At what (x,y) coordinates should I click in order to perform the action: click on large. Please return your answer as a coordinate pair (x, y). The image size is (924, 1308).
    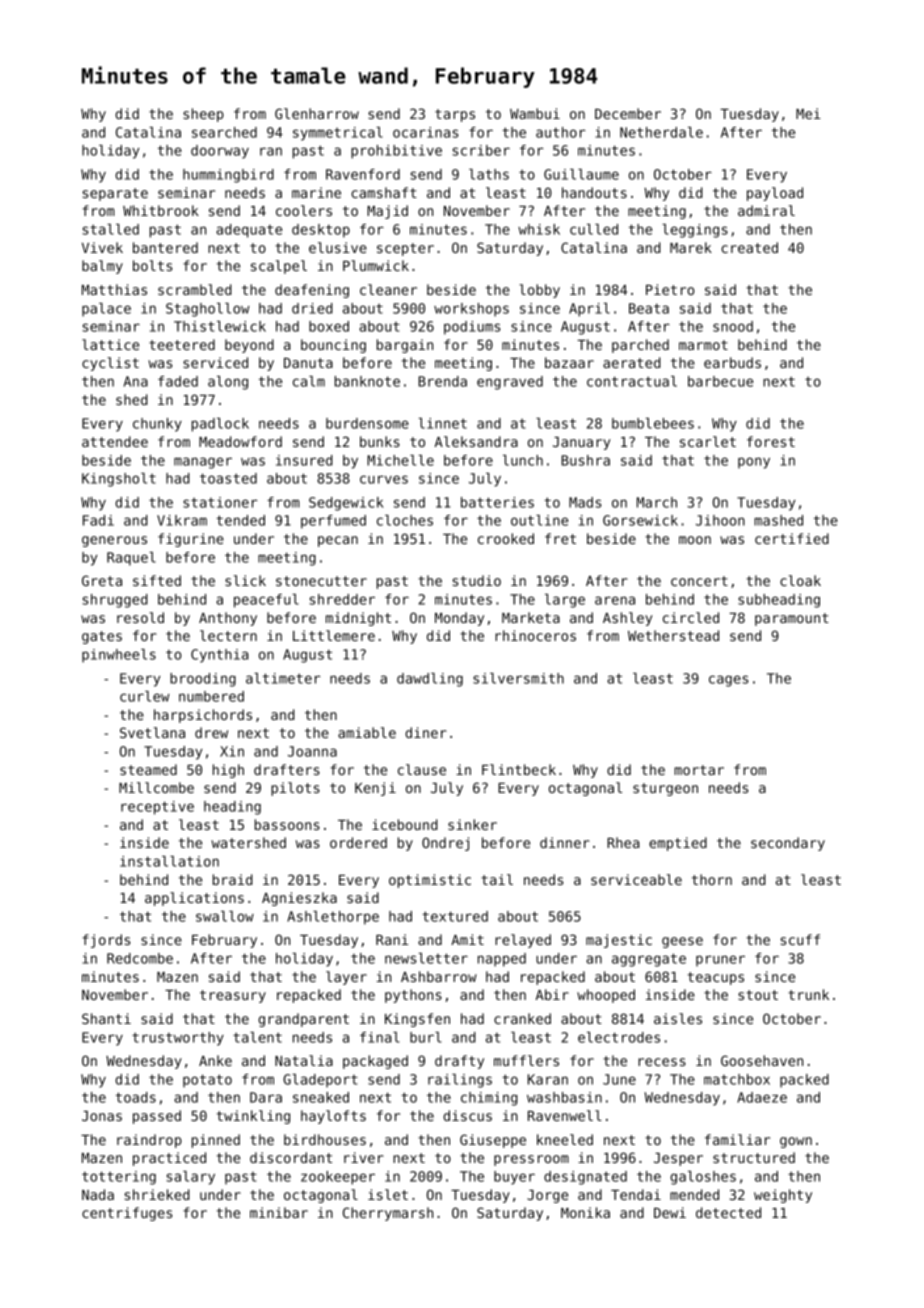
    Looking at the image, I should click on (565, 601).
